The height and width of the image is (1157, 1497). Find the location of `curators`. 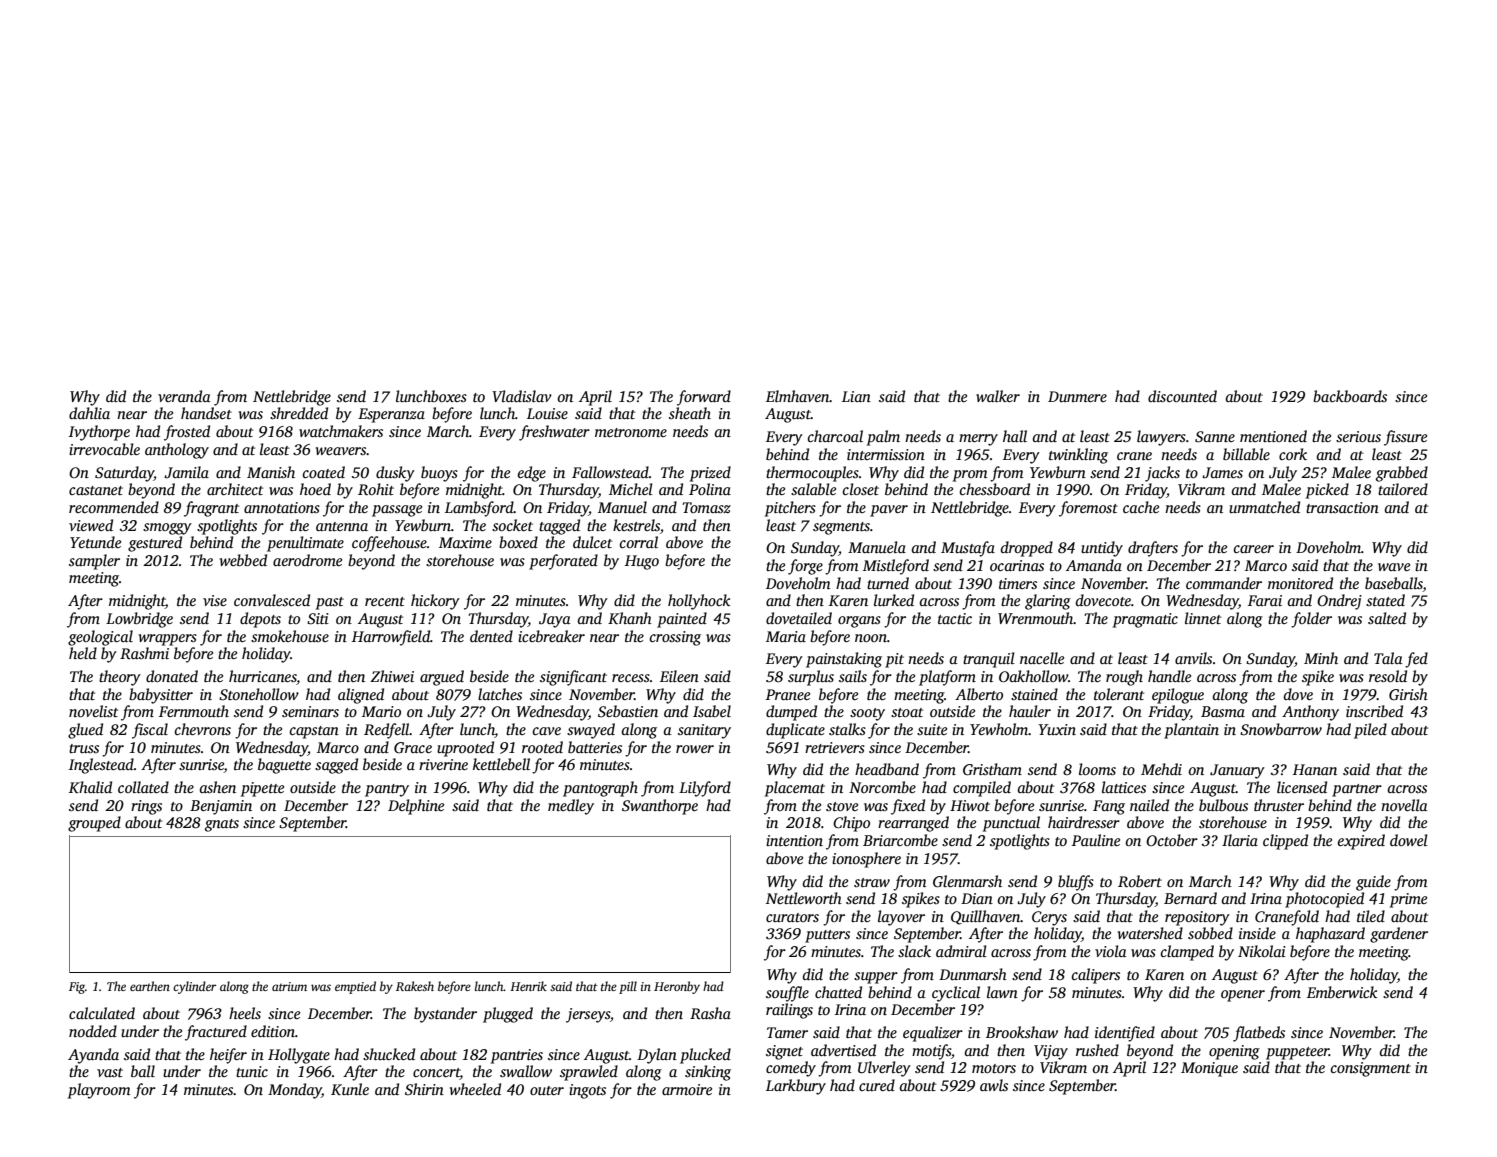

curators is located at coordinates (792, 917).
